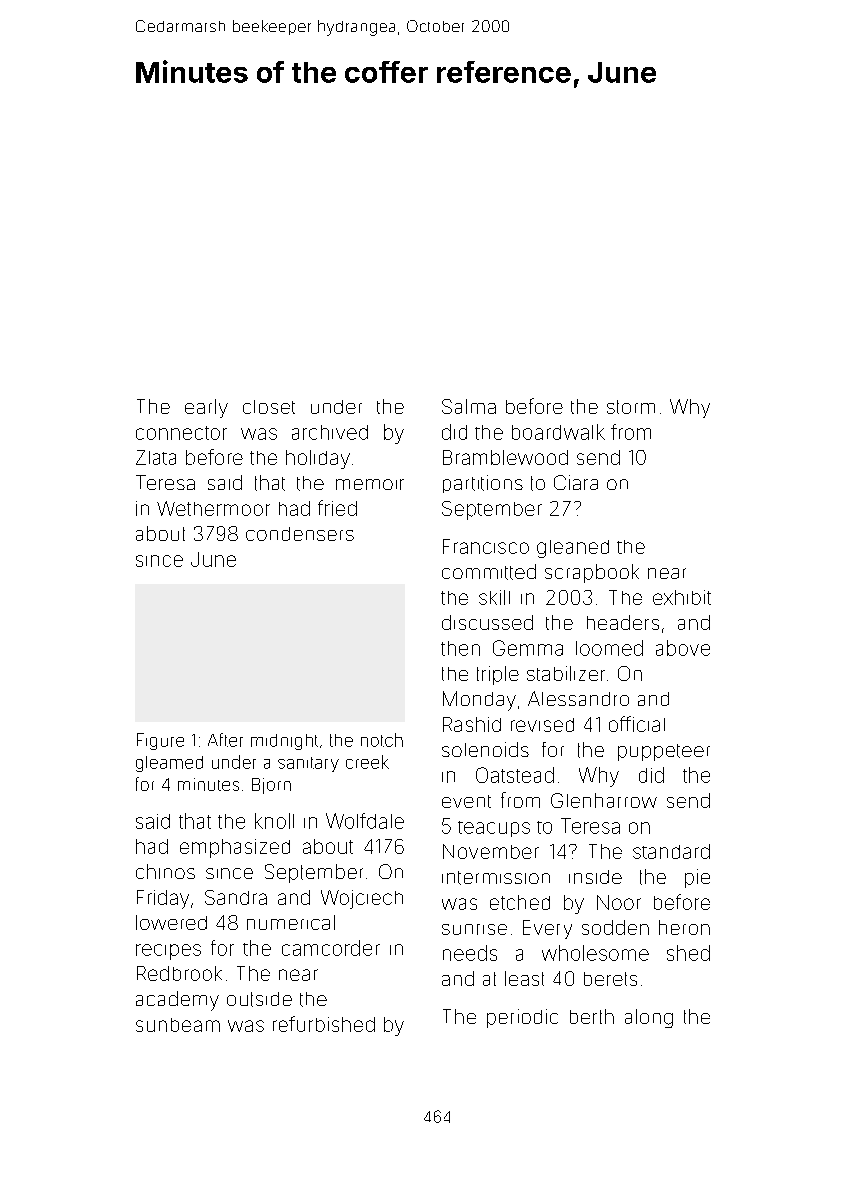 This image has height=1200, width=846. What do you see at coordinates (466, 801) in the image?
I see `event` at bounding box center [466, 801].
